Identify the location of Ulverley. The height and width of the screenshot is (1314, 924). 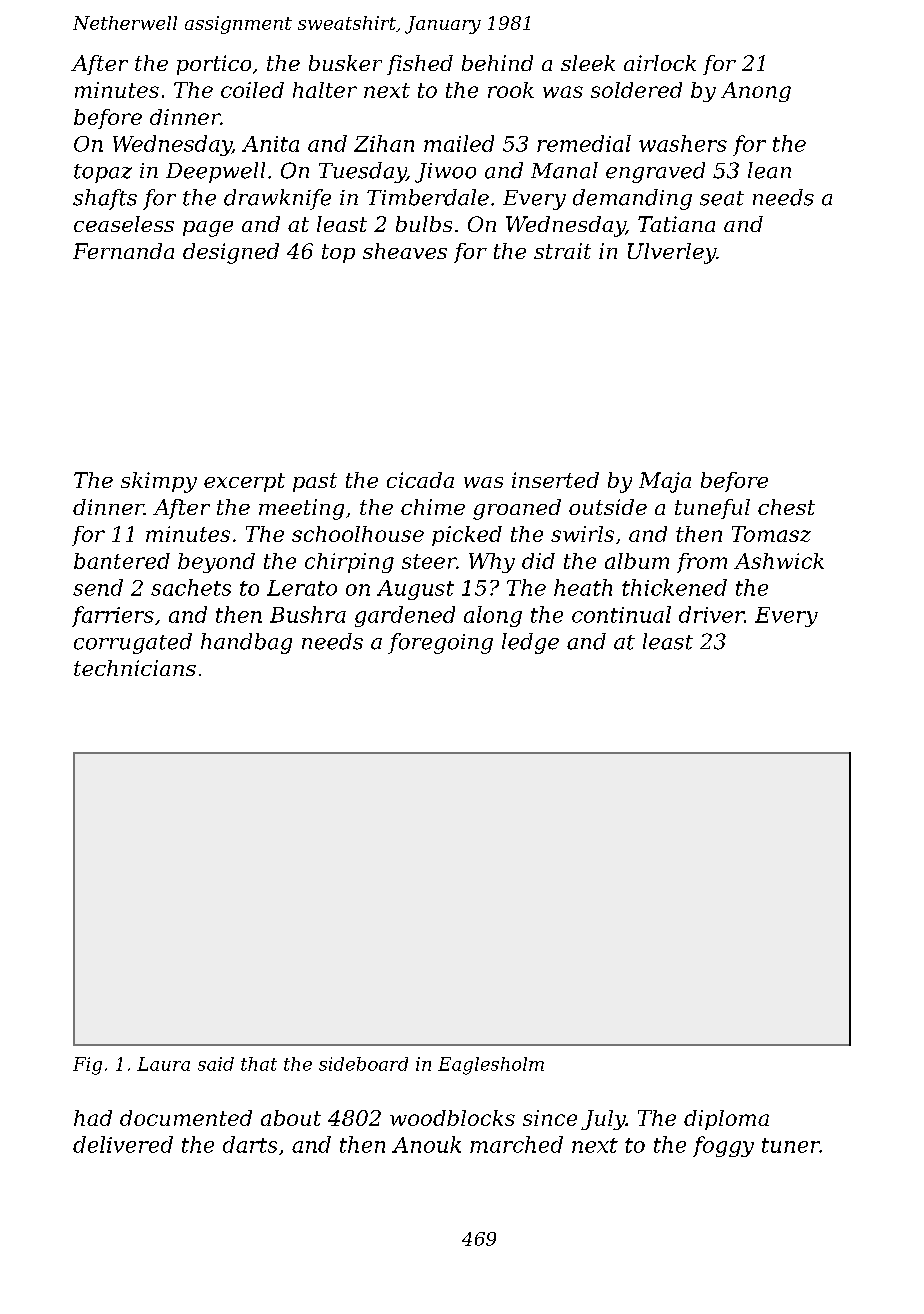
(672, 253).
